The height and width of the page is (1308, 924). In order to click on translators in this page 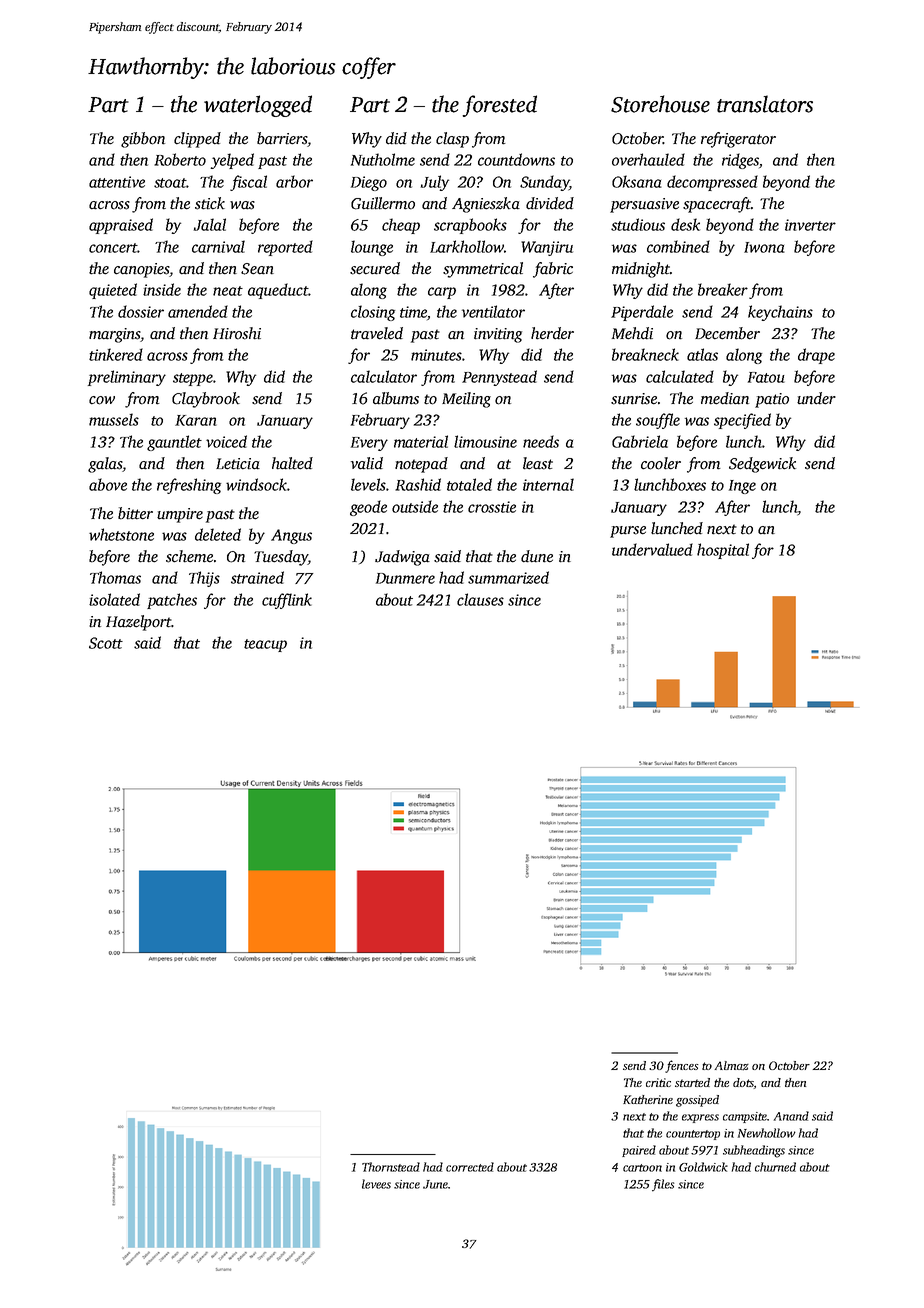, I will do `click(765, 104)`.
